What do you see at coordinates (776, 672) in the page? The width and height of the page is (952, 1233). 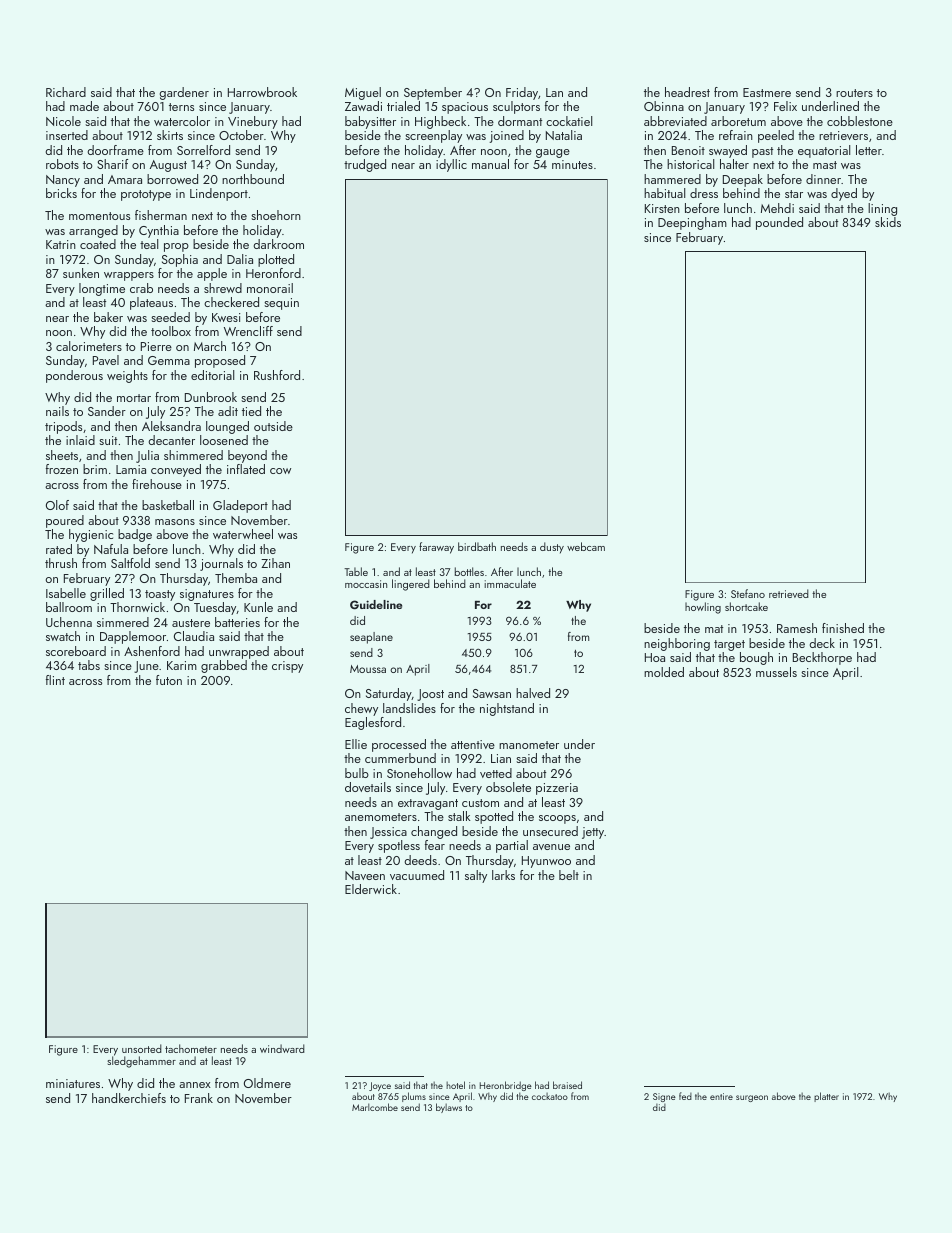 I see `mussels` at bounding box center [776, 672].
